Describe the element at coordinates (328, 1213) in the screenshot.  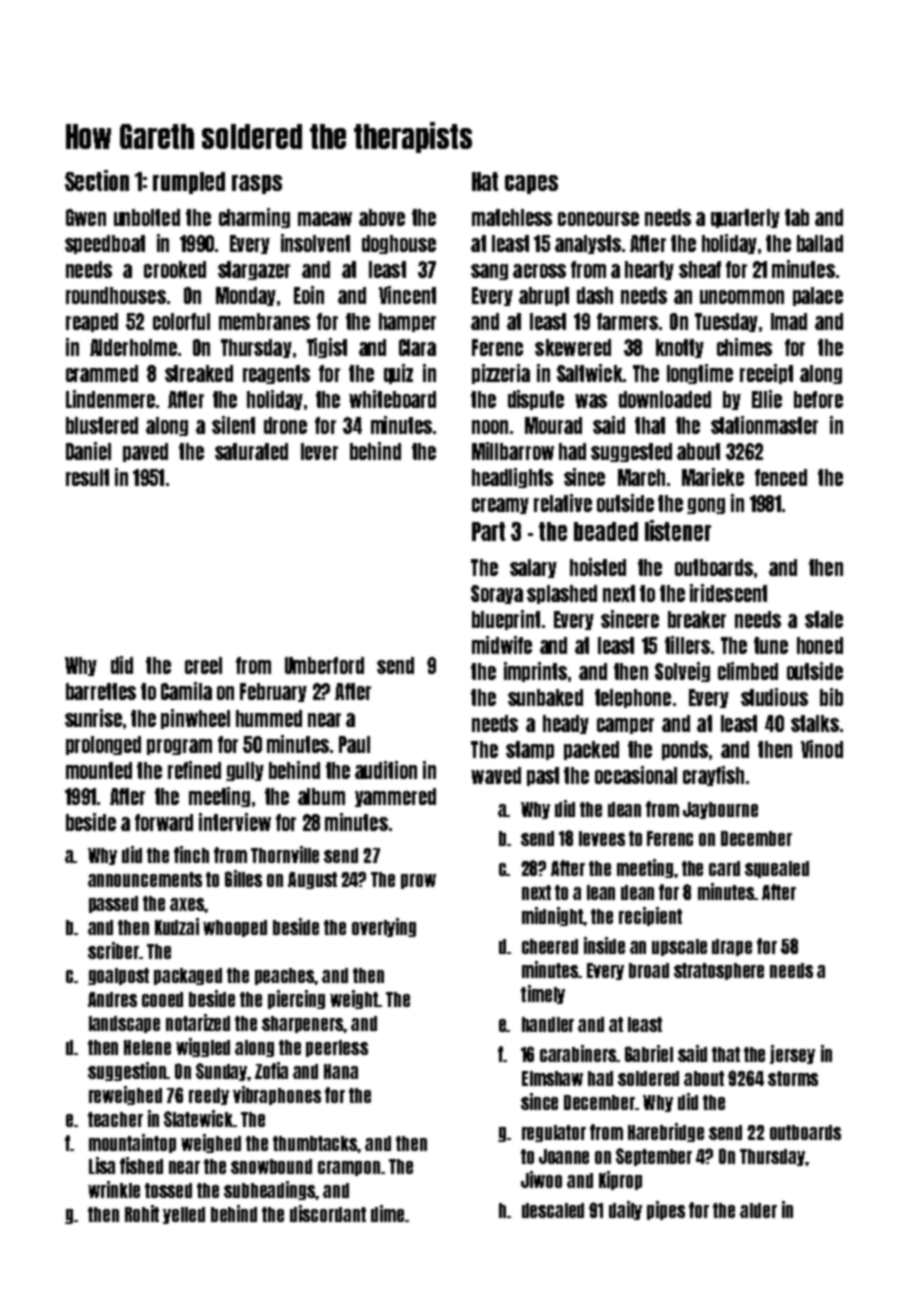
I see `discordant` at that location.
